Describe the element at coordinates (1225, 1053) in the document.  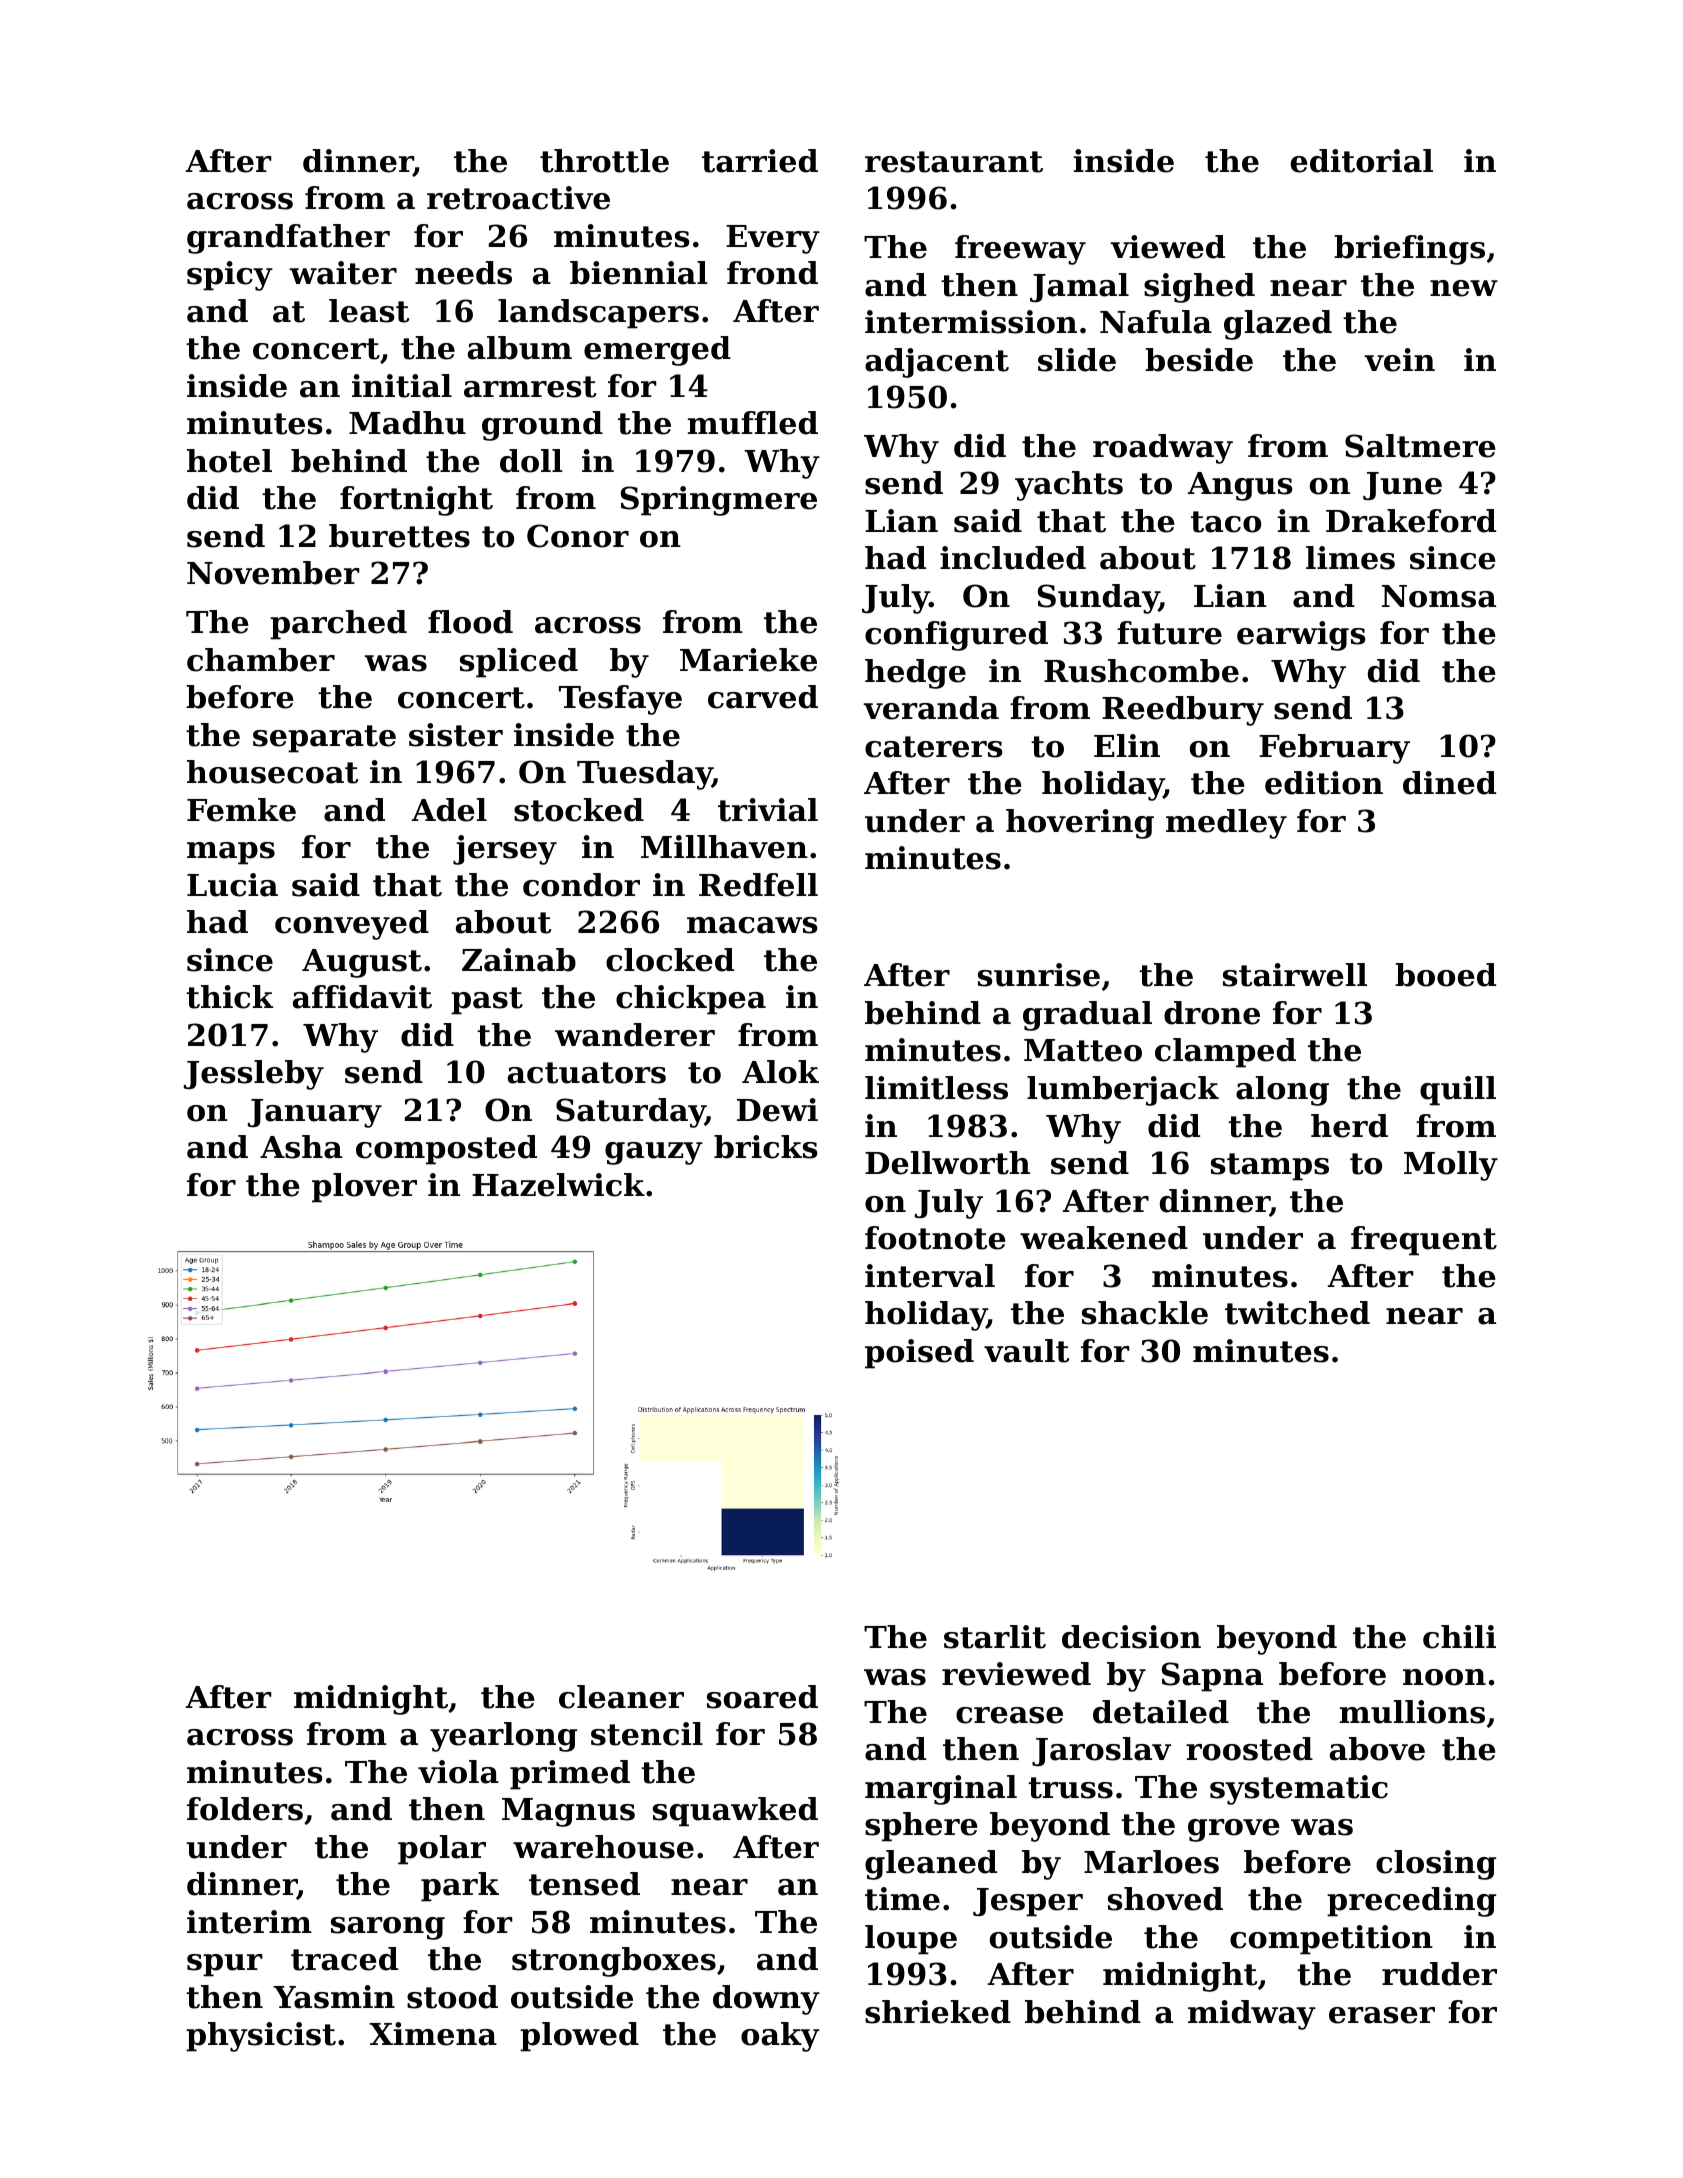
I see `clamped` at that location.
